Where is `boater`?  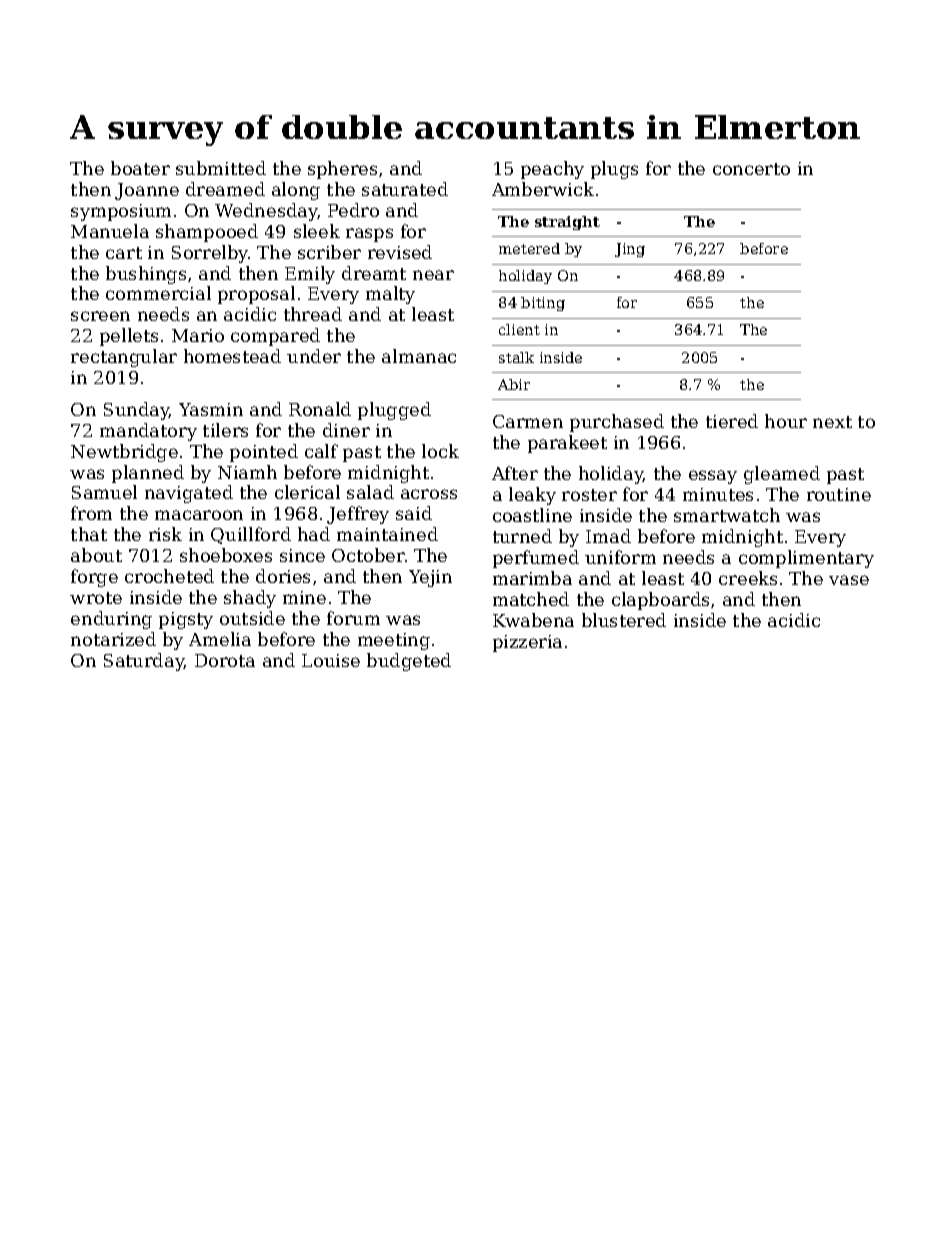
boater is located at coordinates (140, 168).
